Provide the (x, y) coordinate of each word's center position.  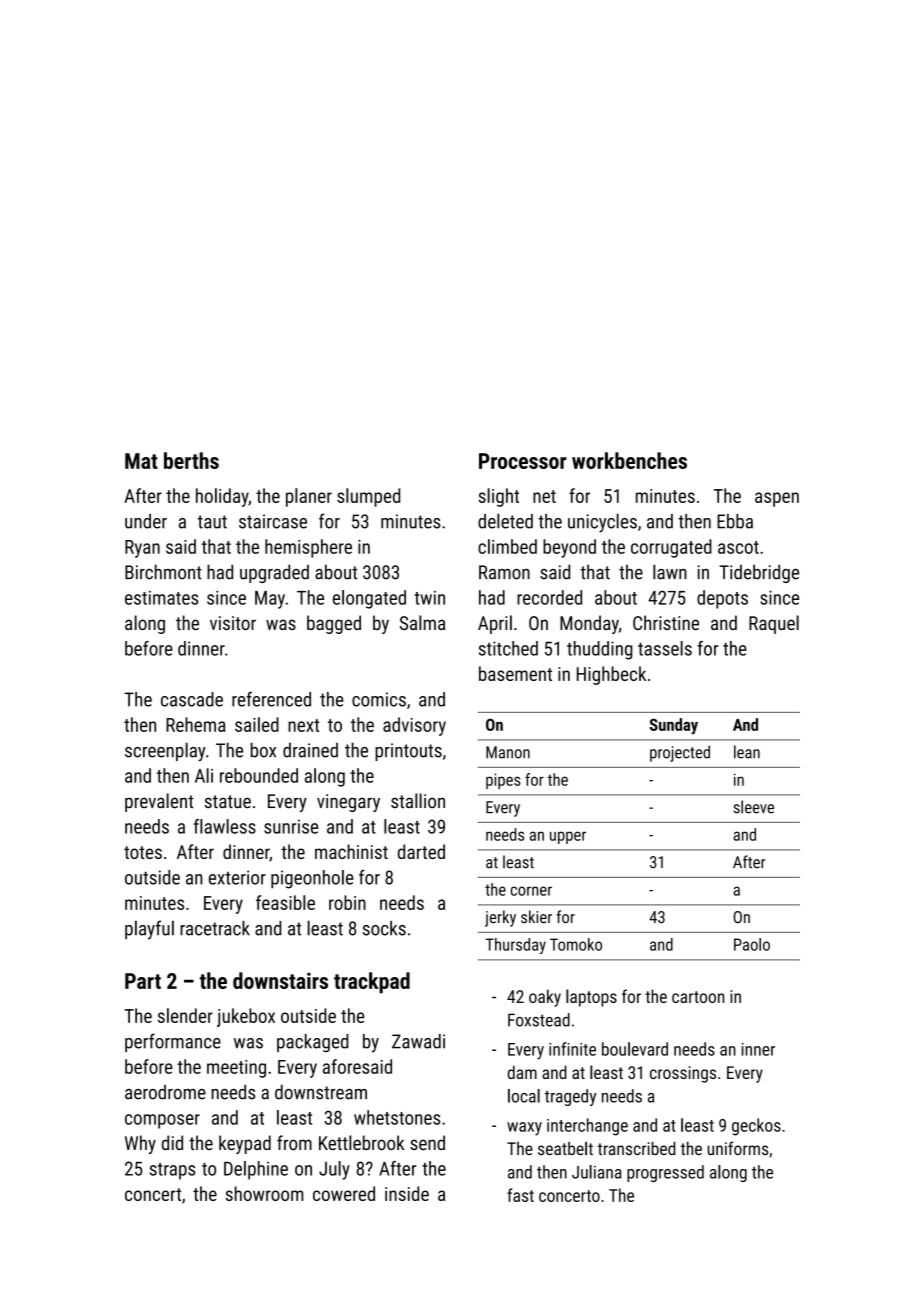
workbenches (629, 460)
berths (191, 460)
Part (143, 981)
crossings (683, 1074)
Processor (523, 461)
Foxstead (539, 1020)
